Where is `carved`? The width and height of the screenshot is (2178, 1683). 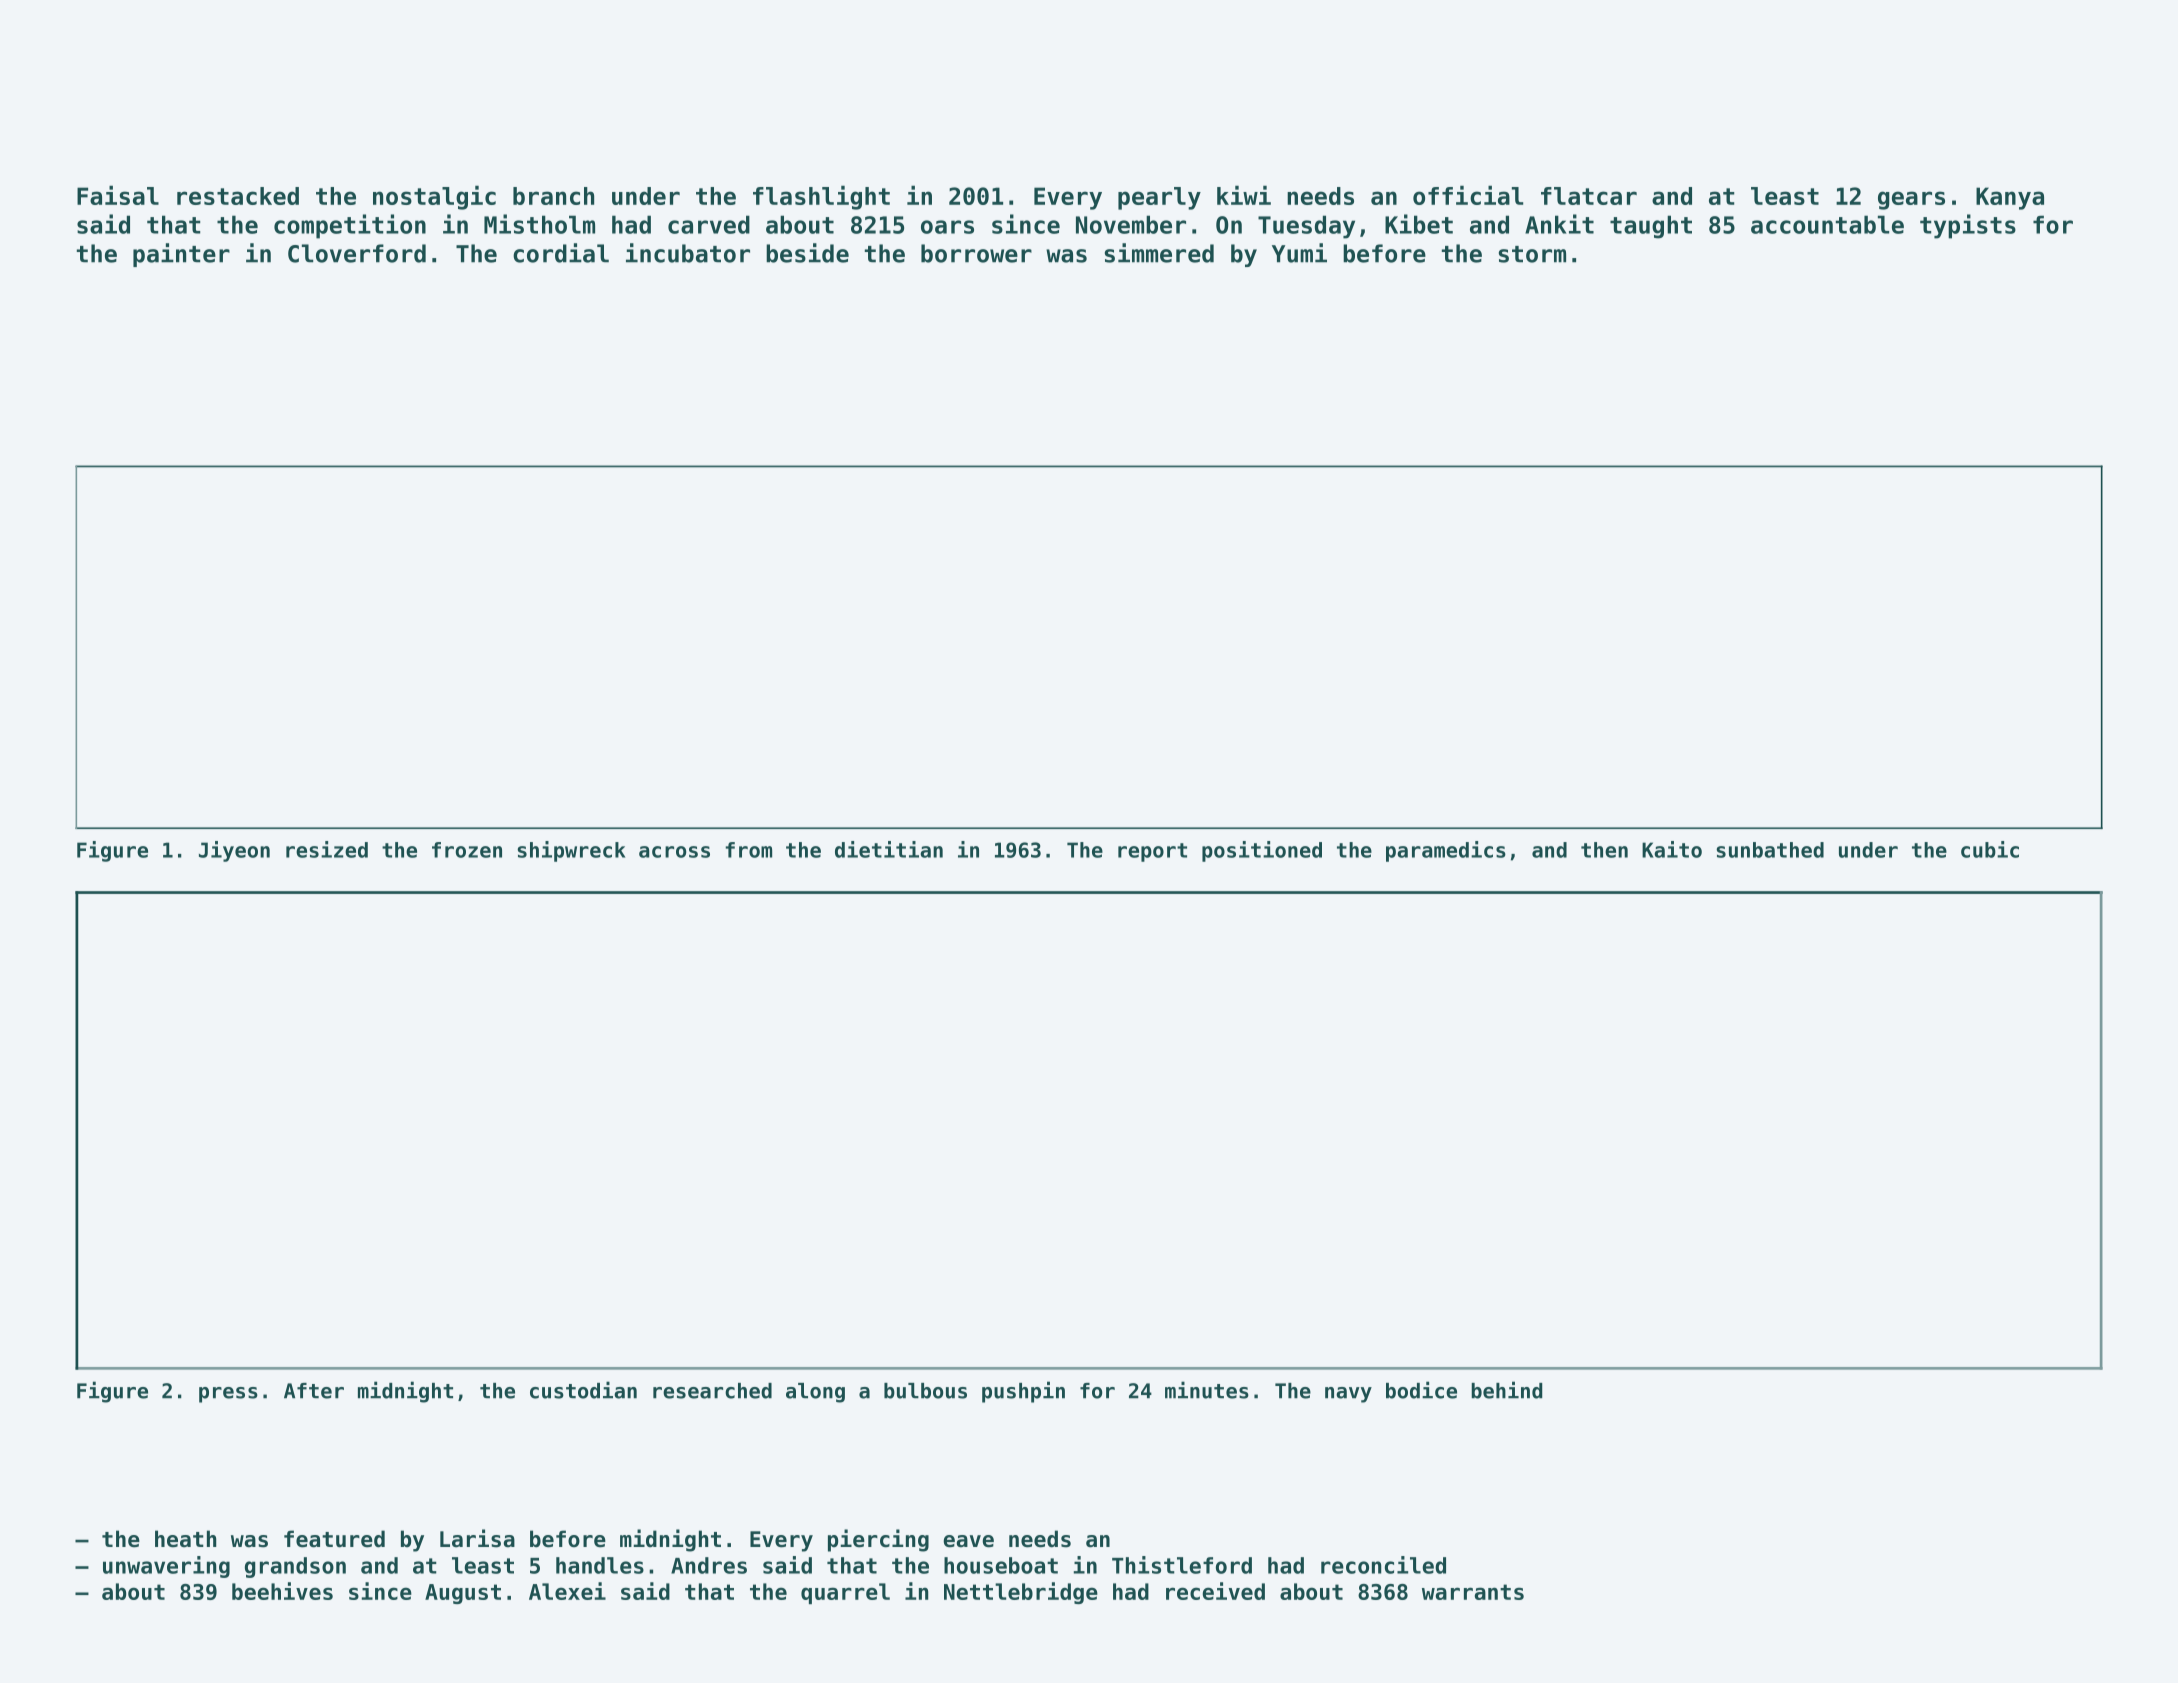 carved is located at coordinates (709, 224).
